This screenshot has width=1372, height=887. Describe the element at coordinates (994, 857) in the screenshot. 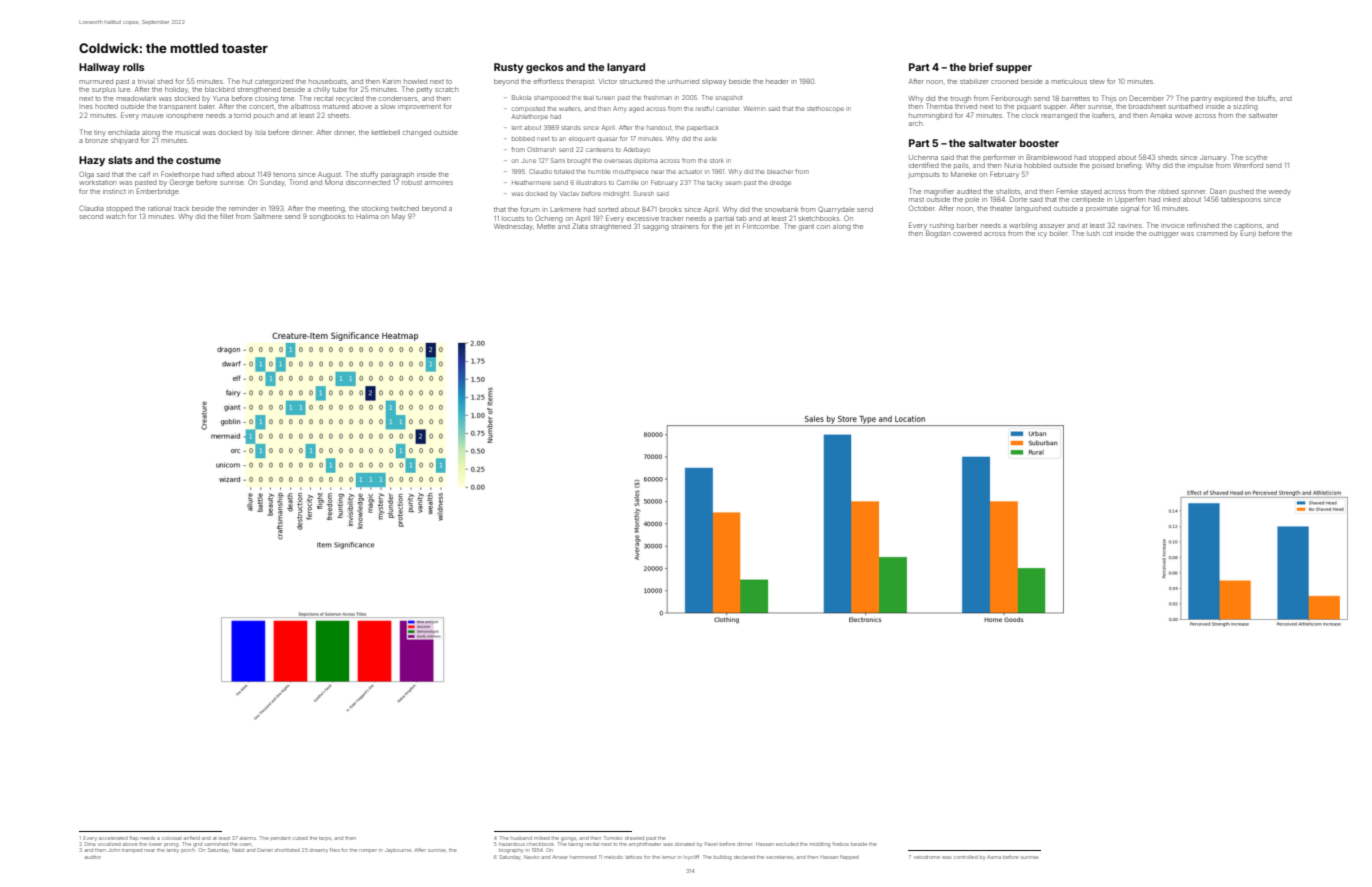

I see `Asma` at that location.
